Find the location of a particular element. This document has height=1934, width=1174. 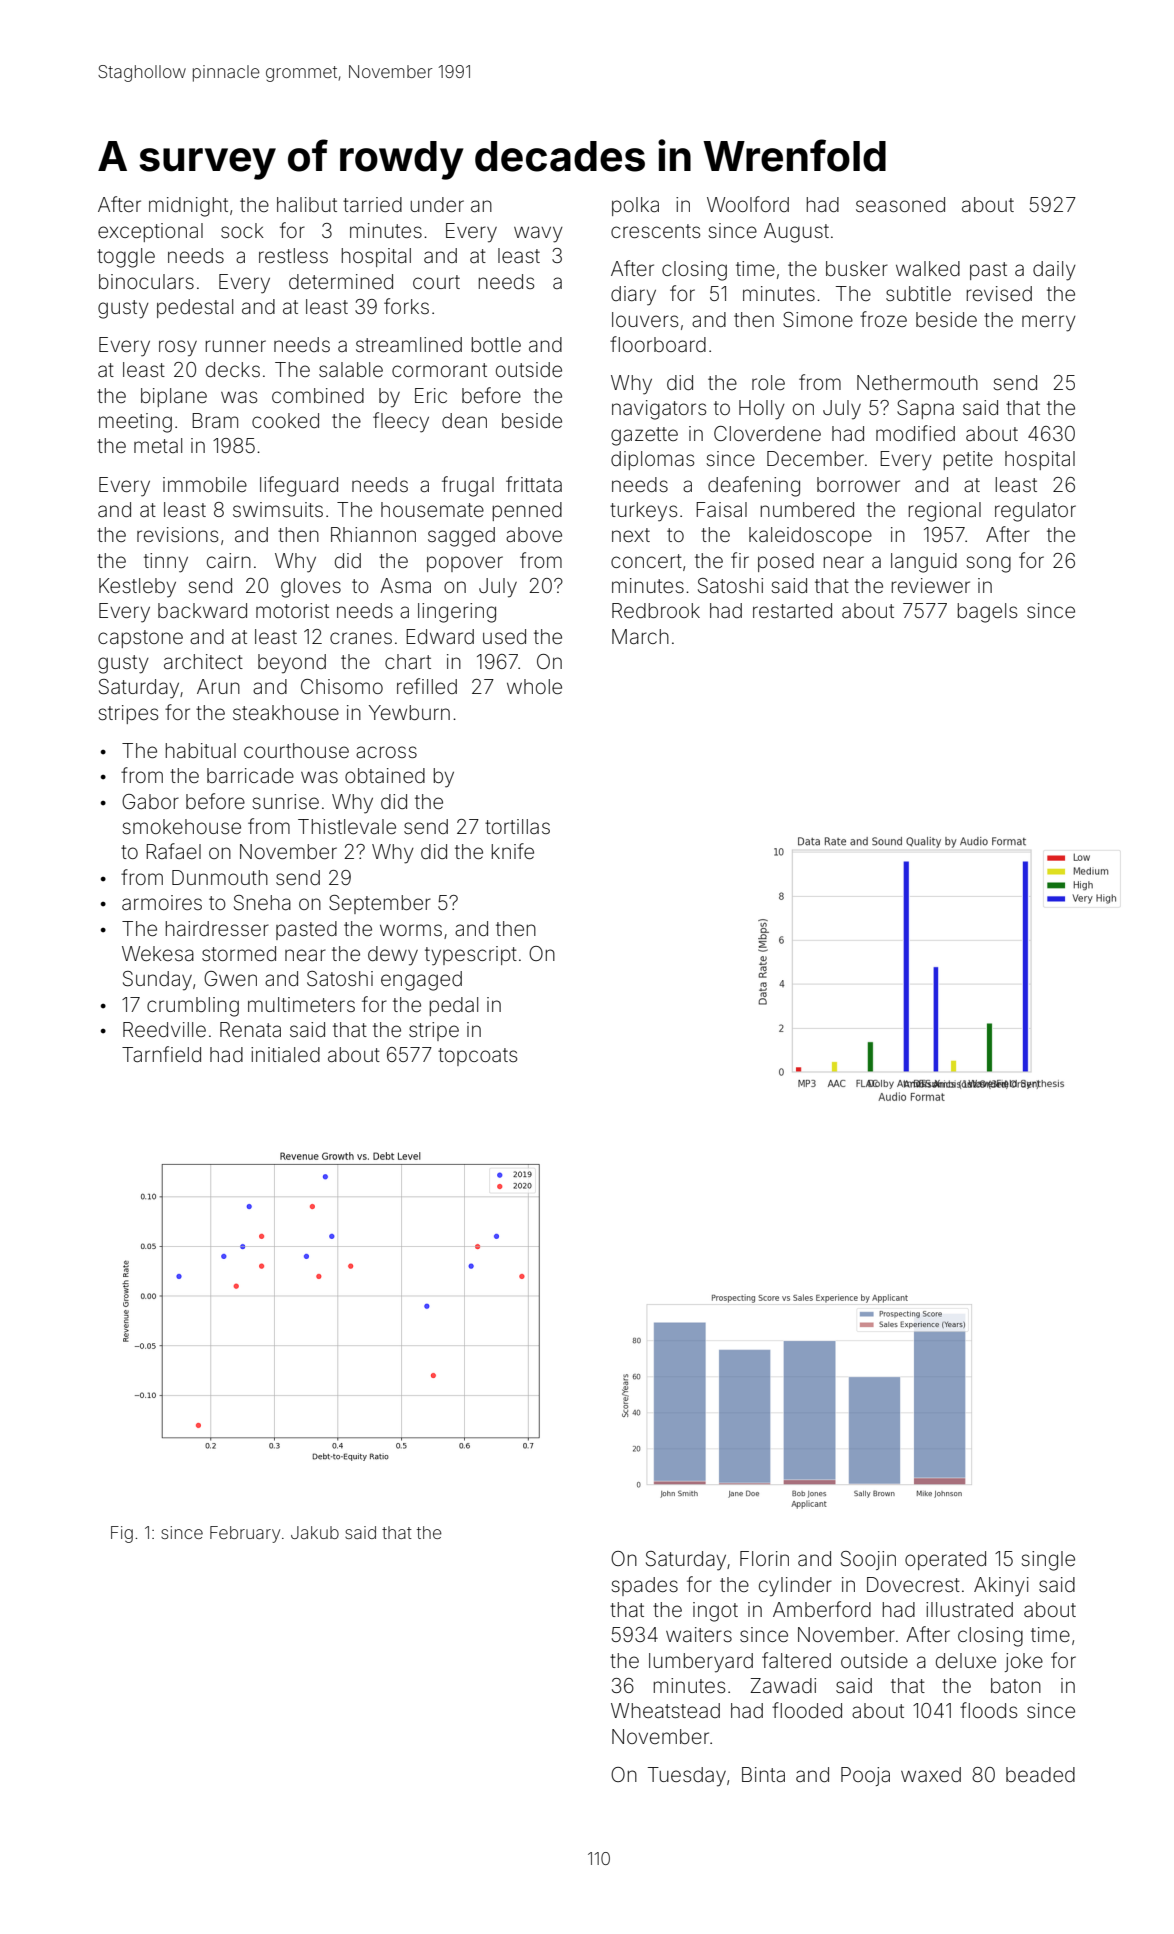

Nethermouth is located at coordinates (917, 382).
